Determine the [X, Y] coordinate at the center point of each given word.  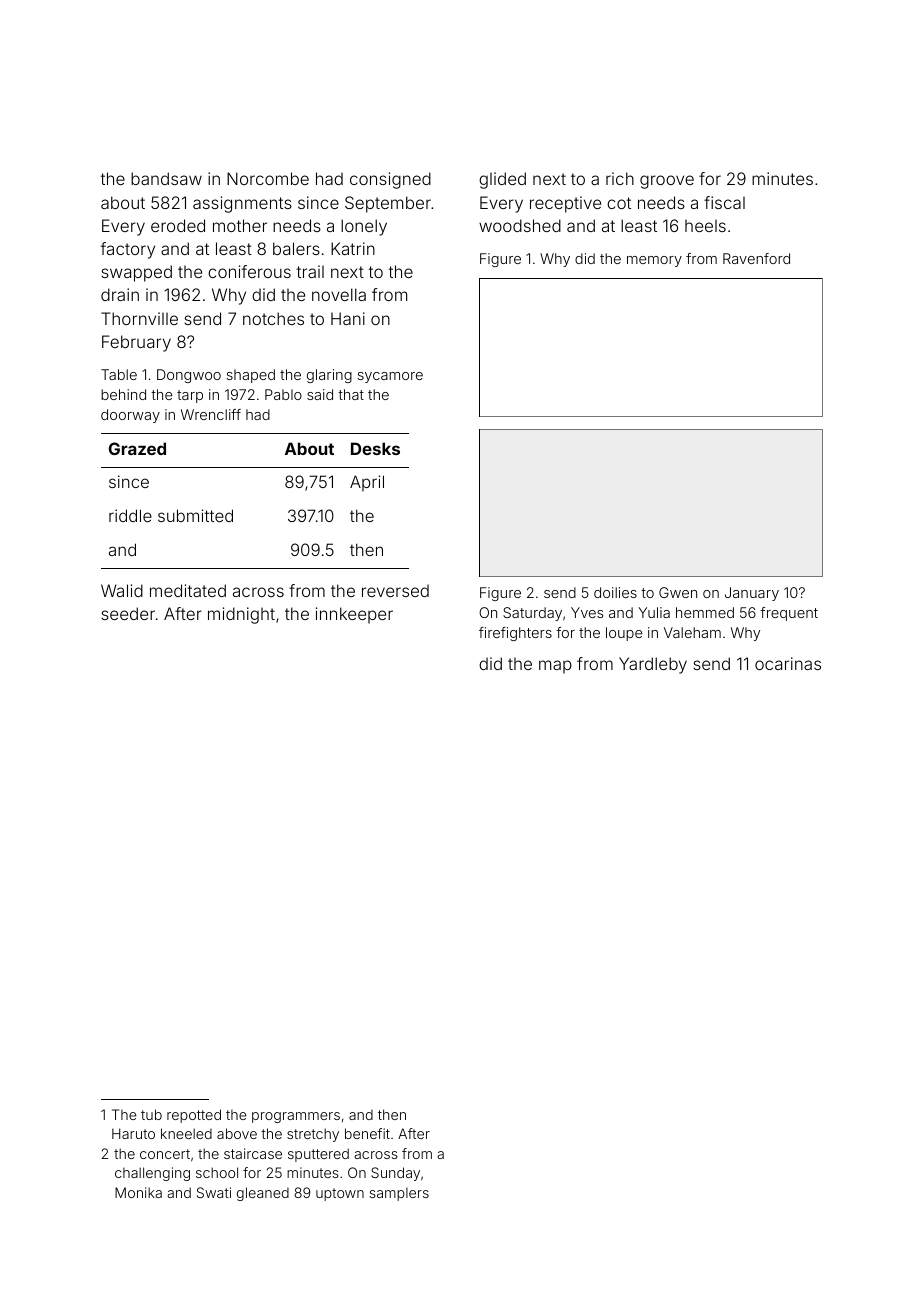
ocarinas [788, 663]
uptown [340, 1194]
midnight [241, 615]
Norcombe [268, 178]
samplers [399, 1194]
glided [502, 180]
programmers [296, 1117]
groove [667, 182]
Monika [138, 1192]
